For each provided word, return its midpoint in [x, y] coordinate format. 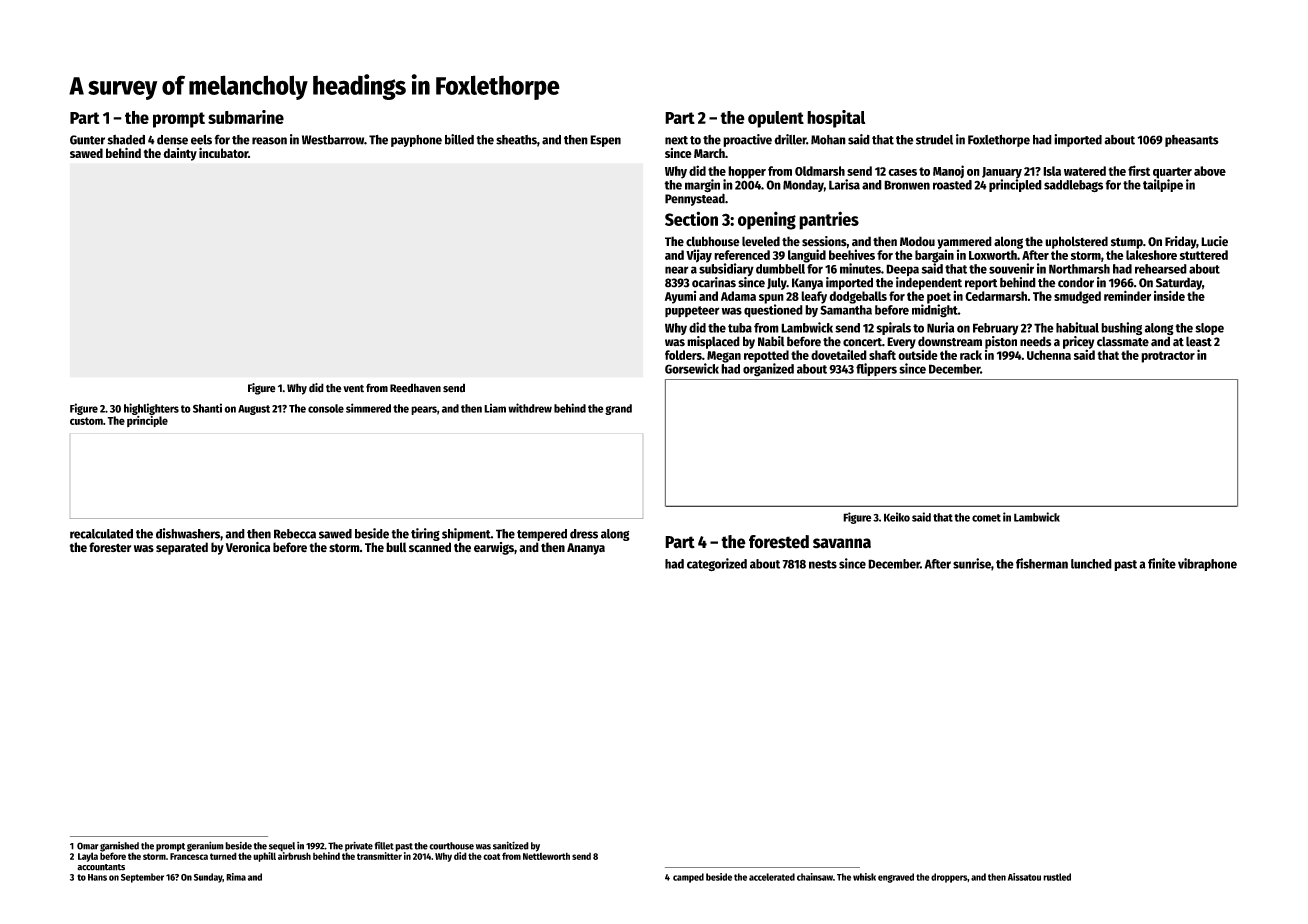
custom [86, 421]
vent [353, 389]
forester [110, 547]
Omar [88, 846]
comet [986, 518]
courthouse [451, 846]
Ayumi [680, 297]
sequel [282, 847]
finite [1162, 563]
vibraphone [1207, 564]
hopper [747, 172]
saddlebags [1073, 186]
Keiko [897, 517]
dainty [180, 154]
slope [1209, 329]
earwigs [494, 548]
